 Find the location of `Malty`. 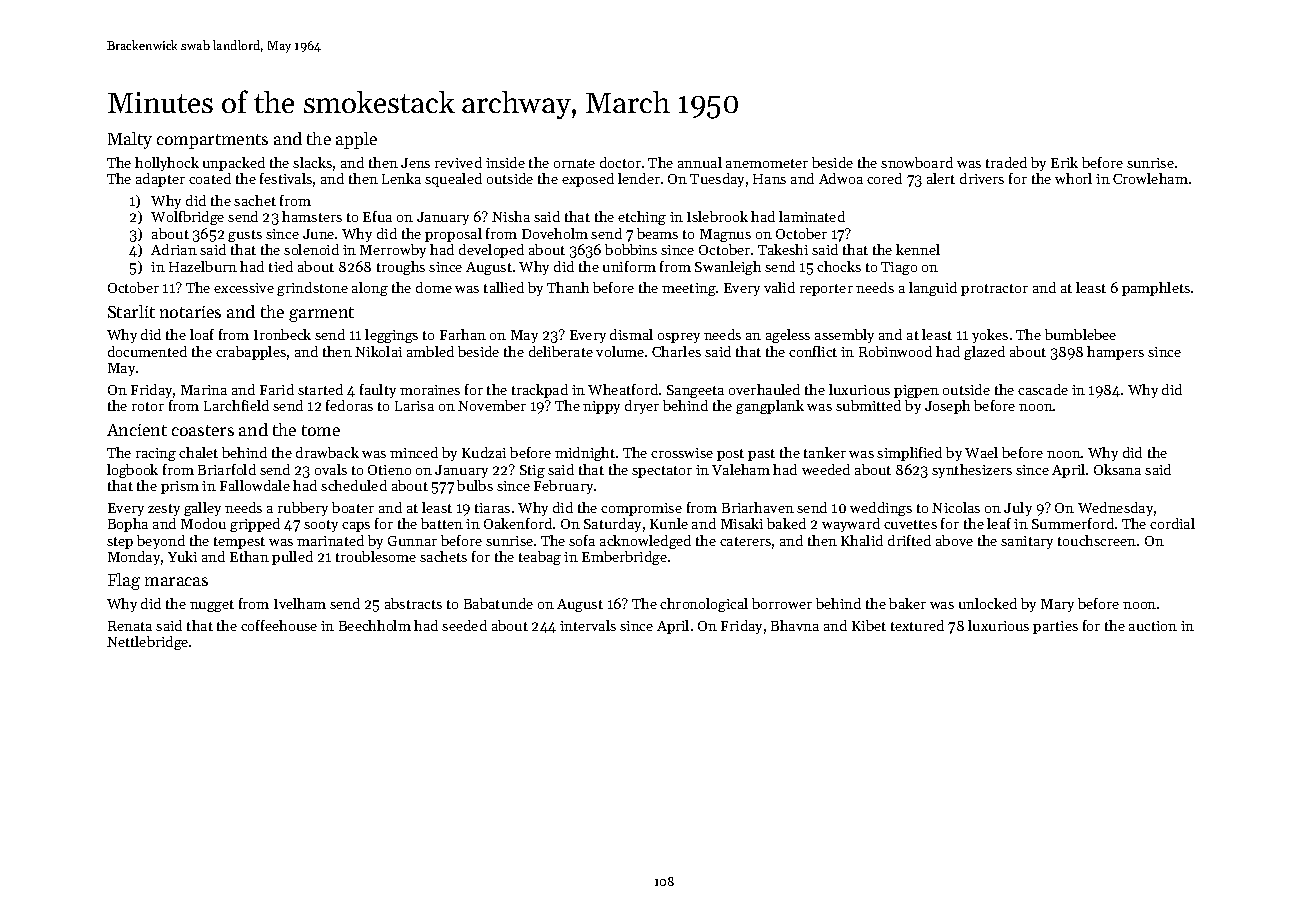

Malty is located at coordinates (130, 140).
